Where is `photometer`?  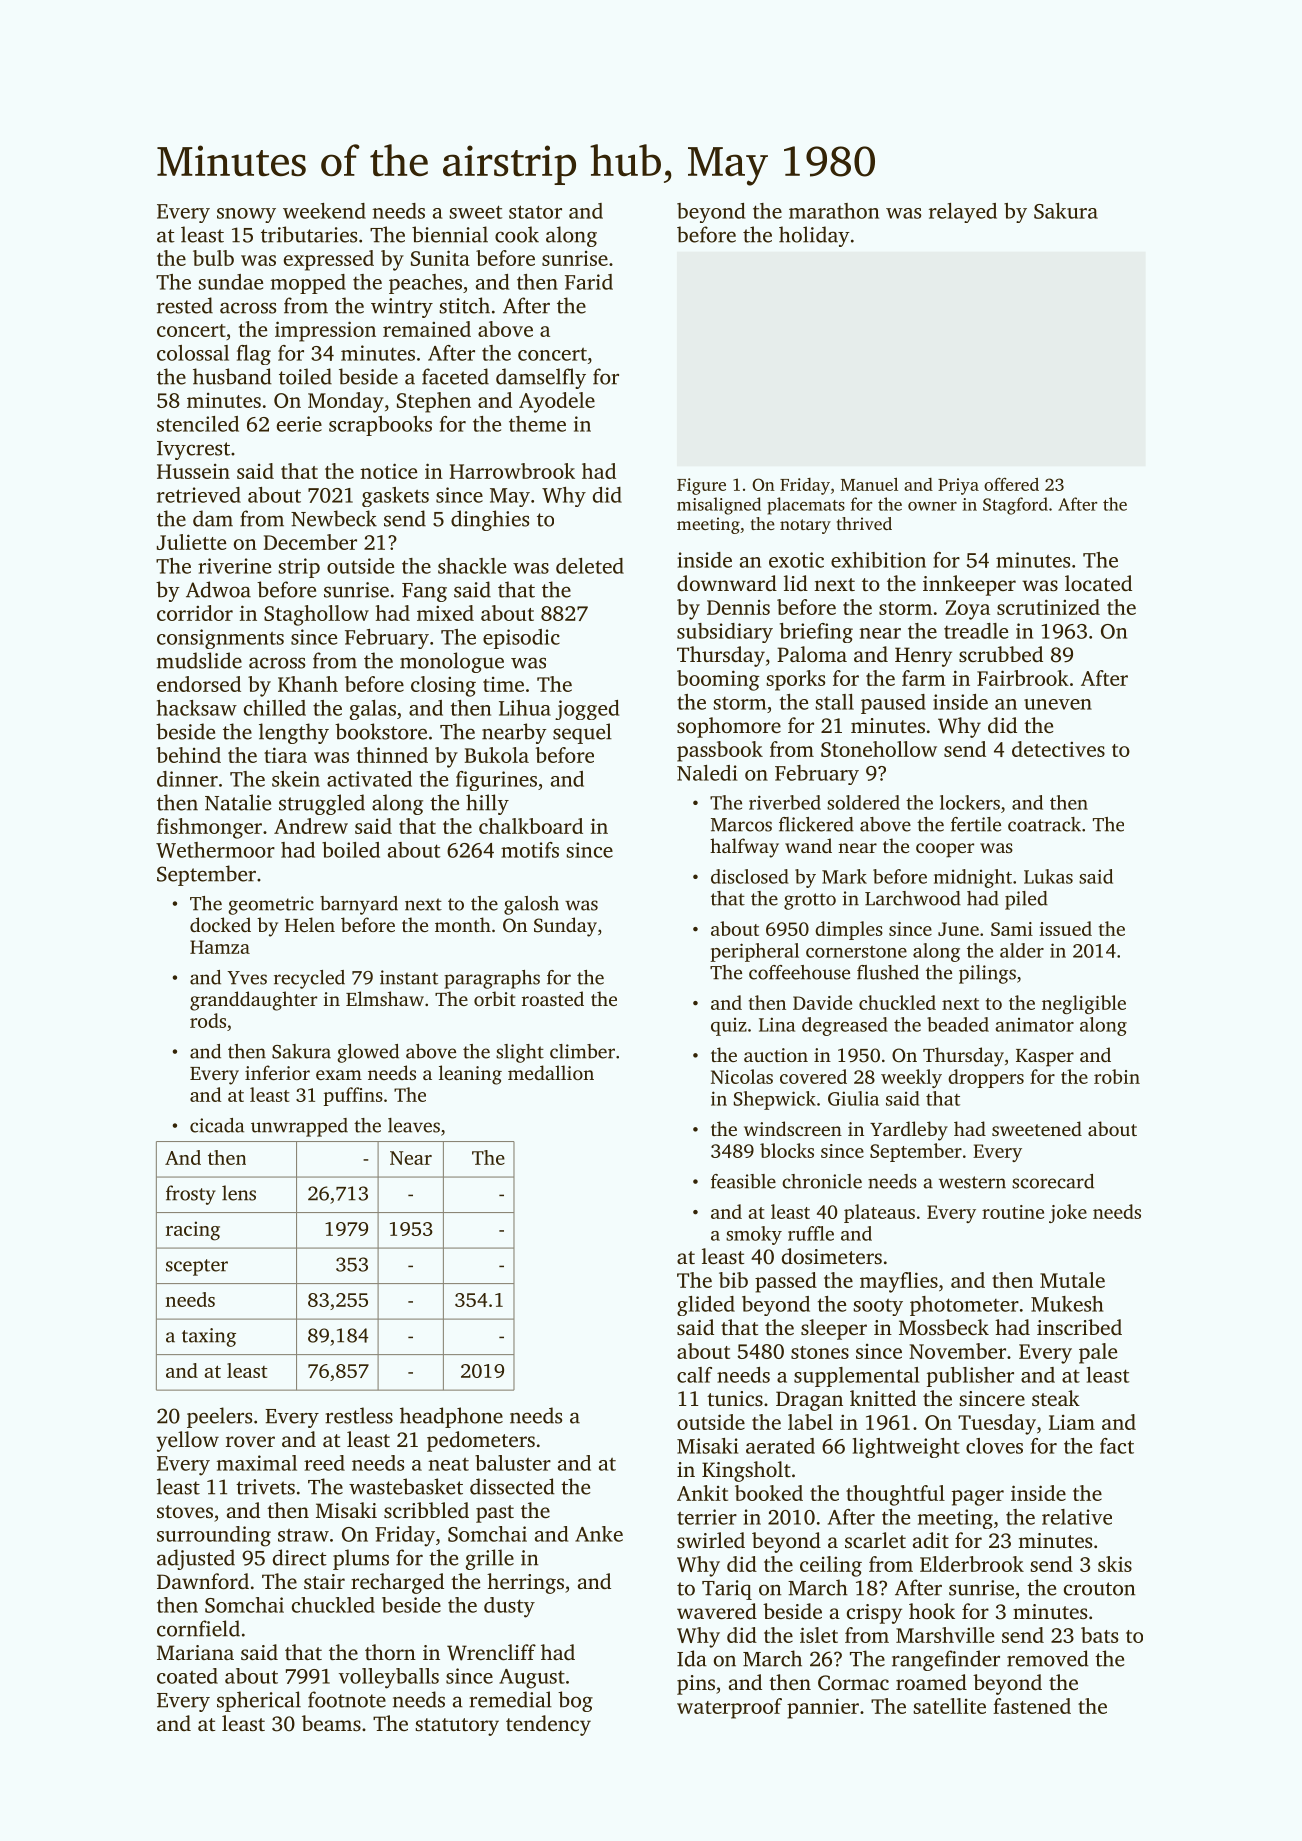
photometer is located at coordinates (964, 1306).
